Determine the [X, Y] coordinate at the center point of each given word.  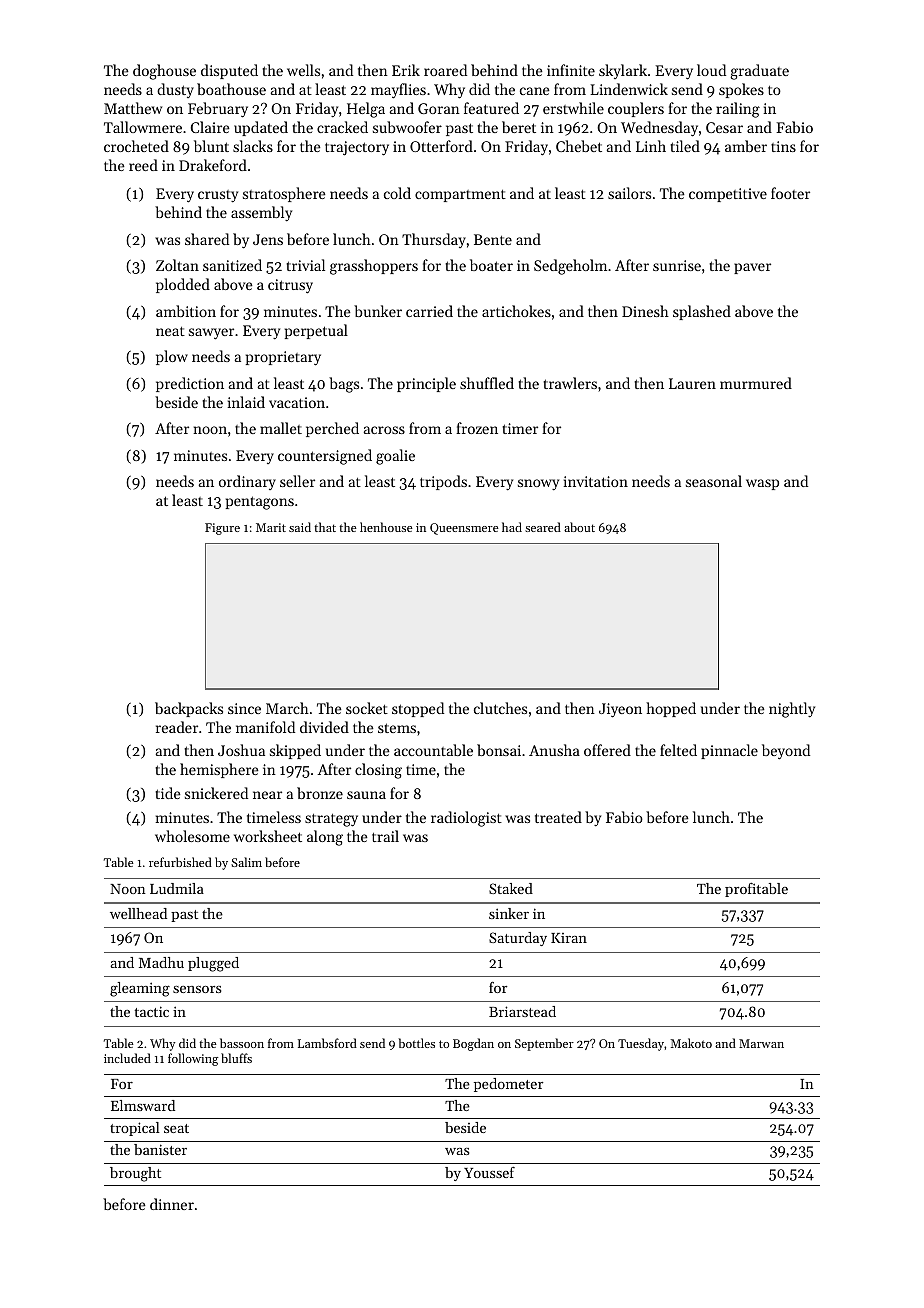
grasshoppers [374, 267]
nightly [792, 710]
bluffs [236, 1058]
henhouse [386, 527]
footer [790, 193]
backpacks [189, 709]
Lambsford [327, 1043]
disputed [229, 71]
